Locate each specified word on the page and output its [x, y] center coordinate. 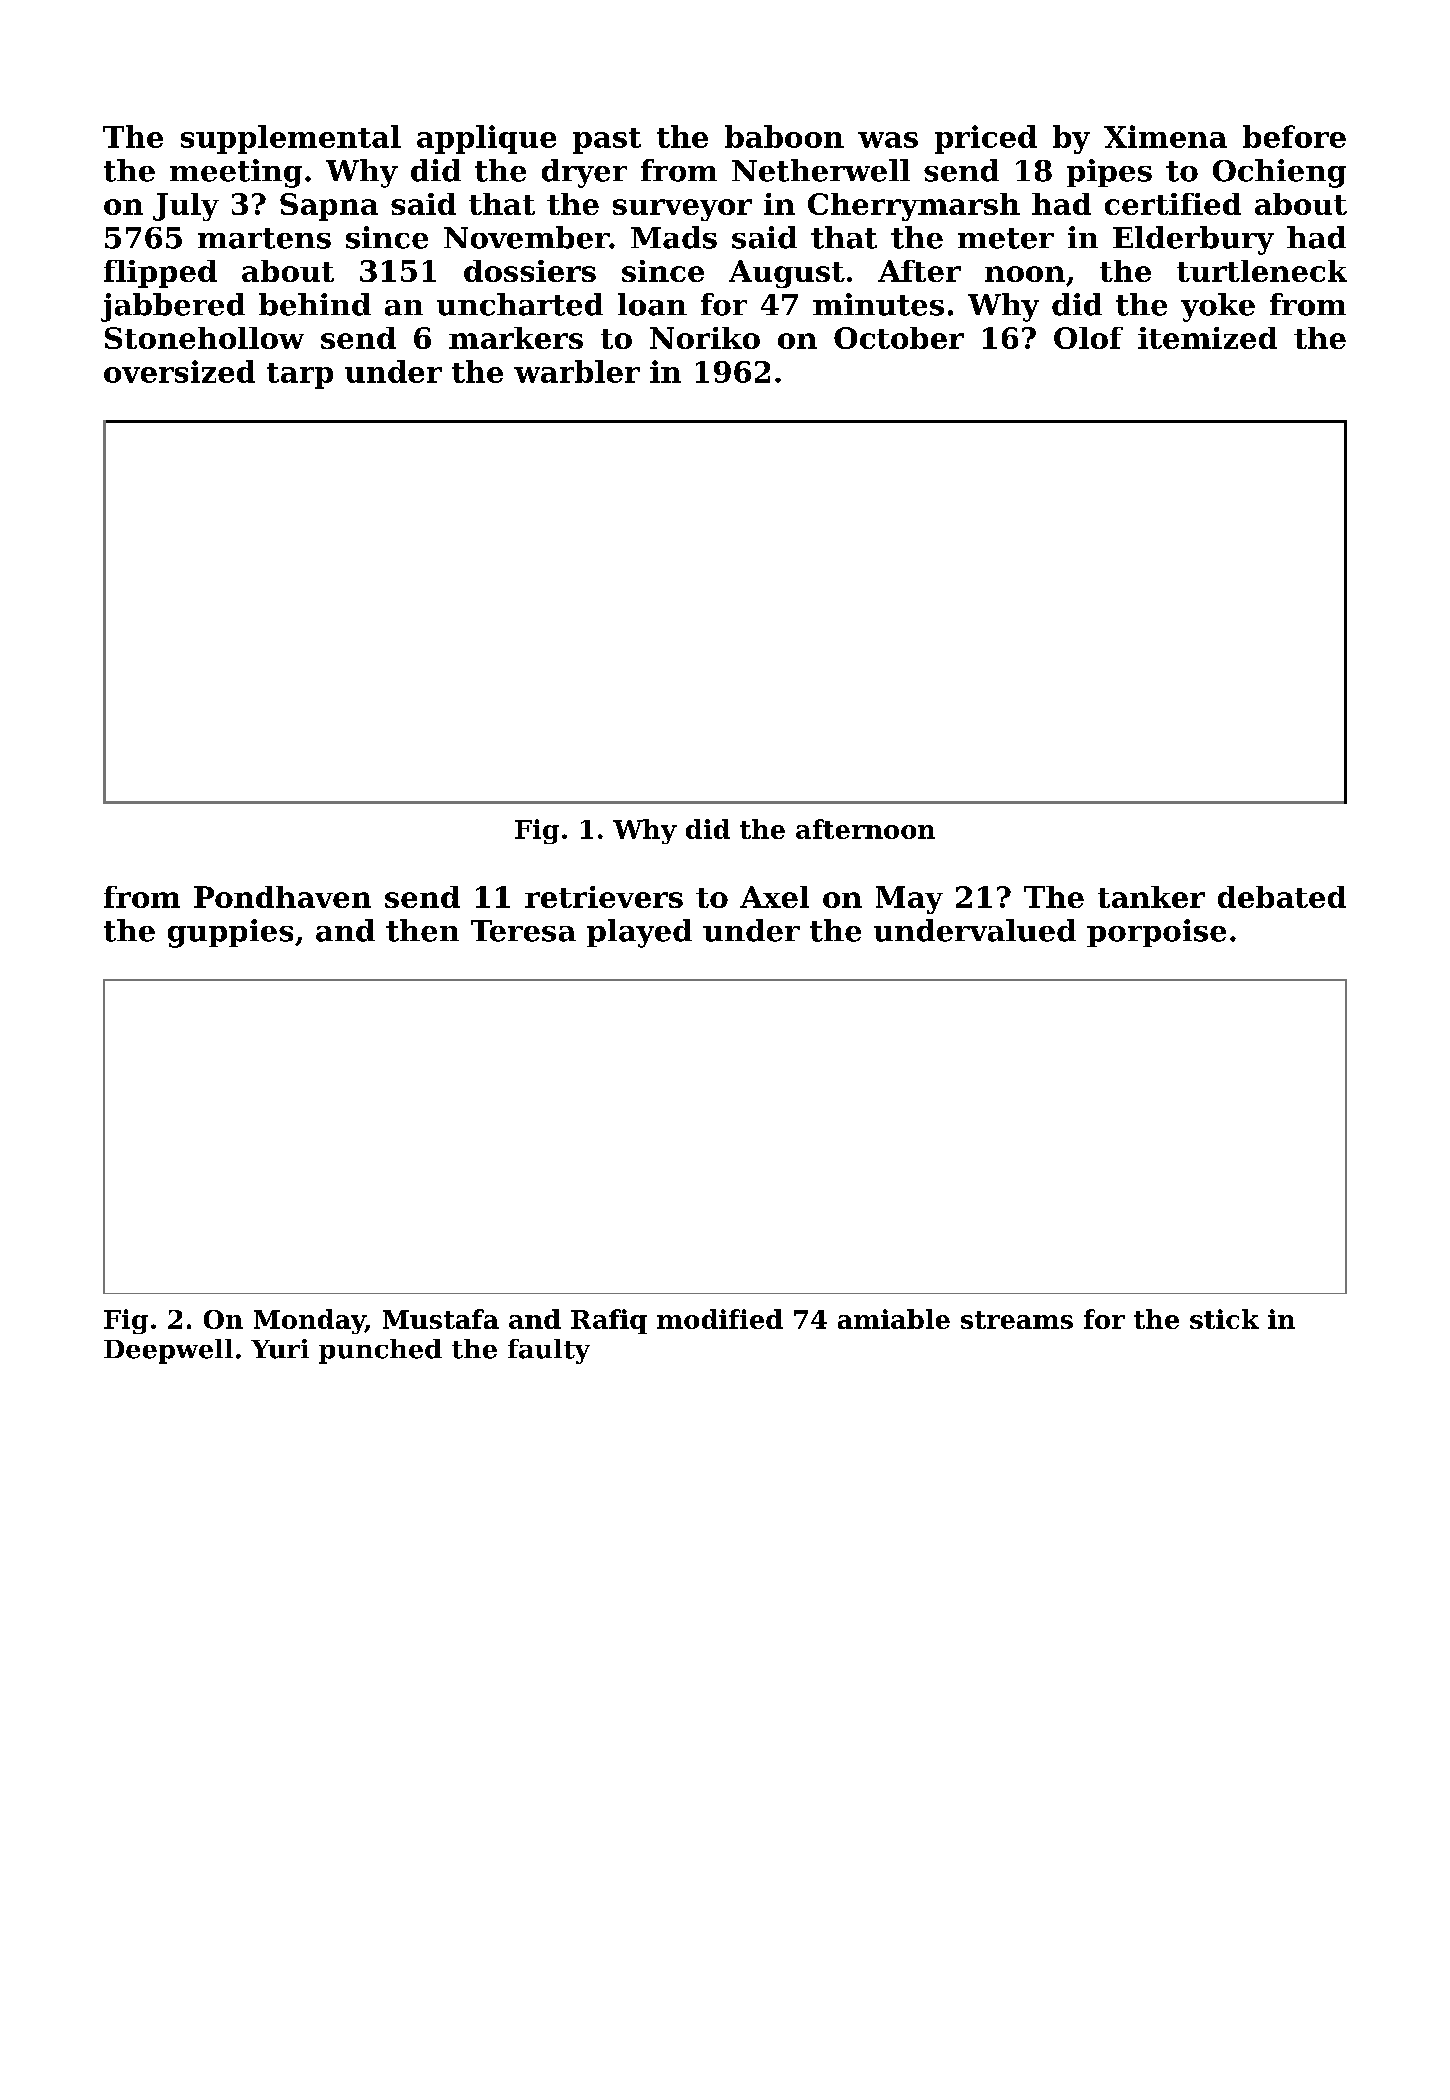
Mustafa [441, 1319]
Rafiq [609, 1321]
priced [986, 139]
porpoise [1156, 933]
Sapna [329, 207]
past [607, 141]
